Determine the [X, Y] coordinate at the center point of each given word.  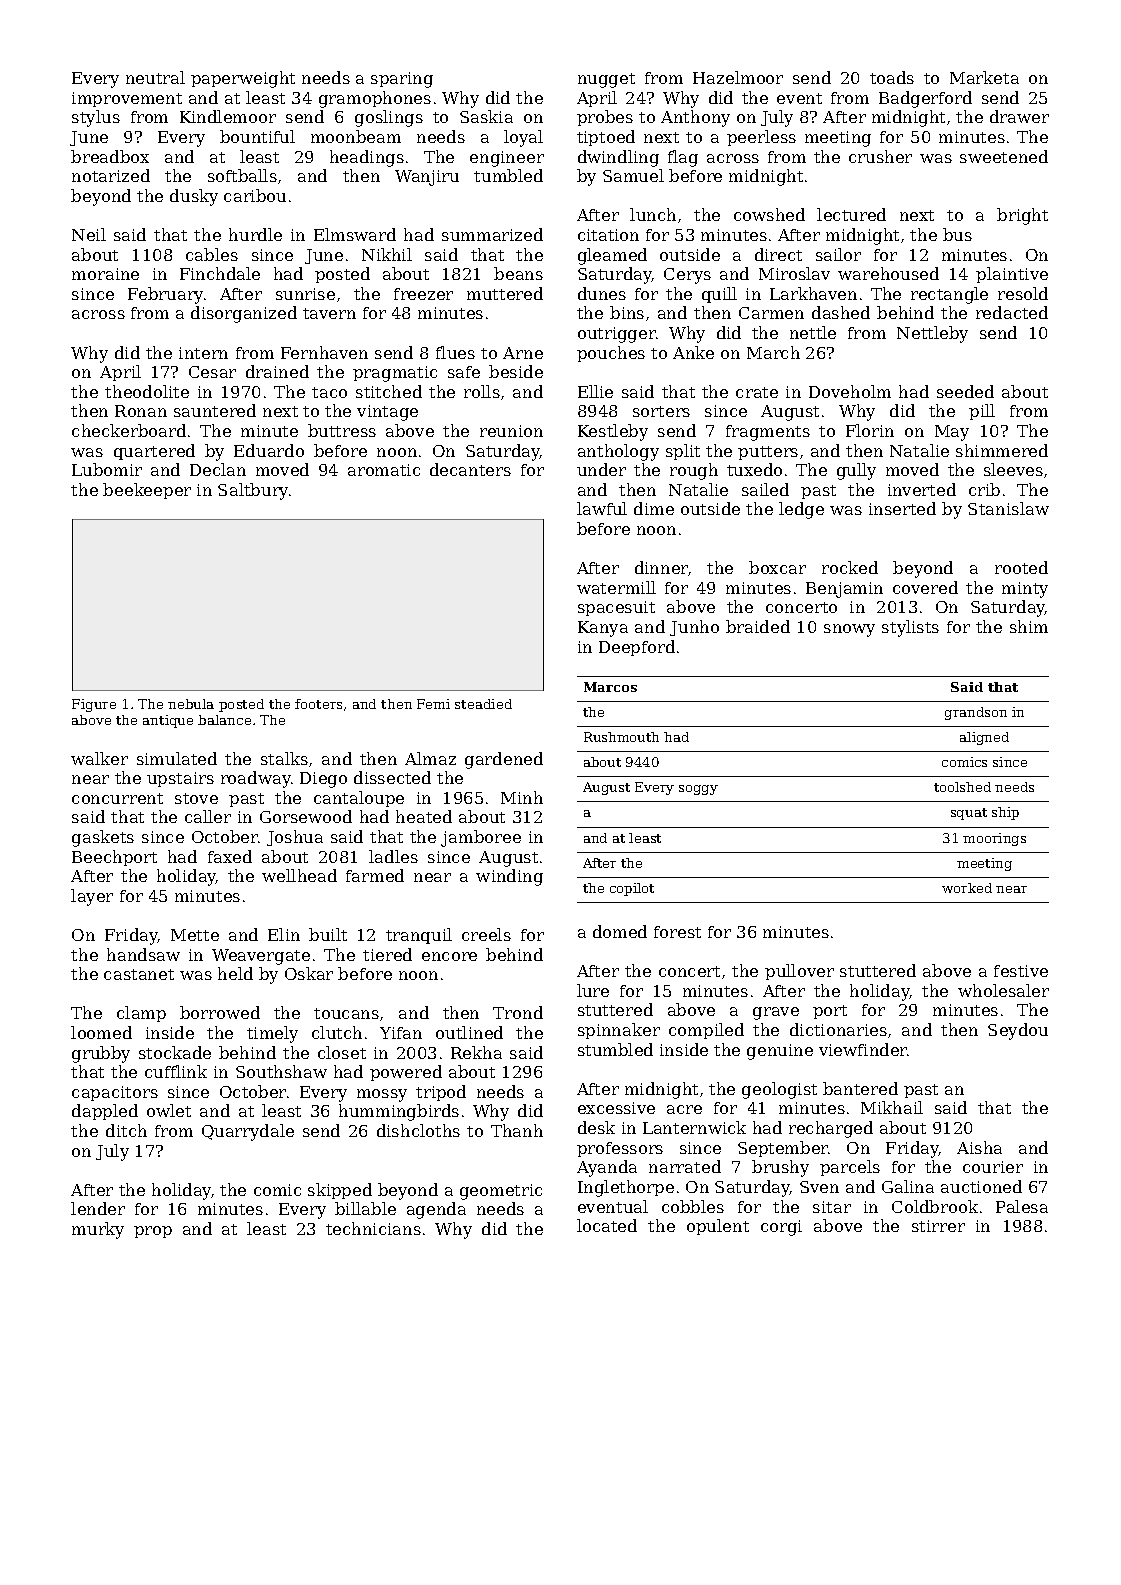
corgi [781, 1228]
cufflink [176, 1071]
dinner [661, 567]
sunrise [305, 294]
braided [758, 626]
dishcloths [418, 1130]
